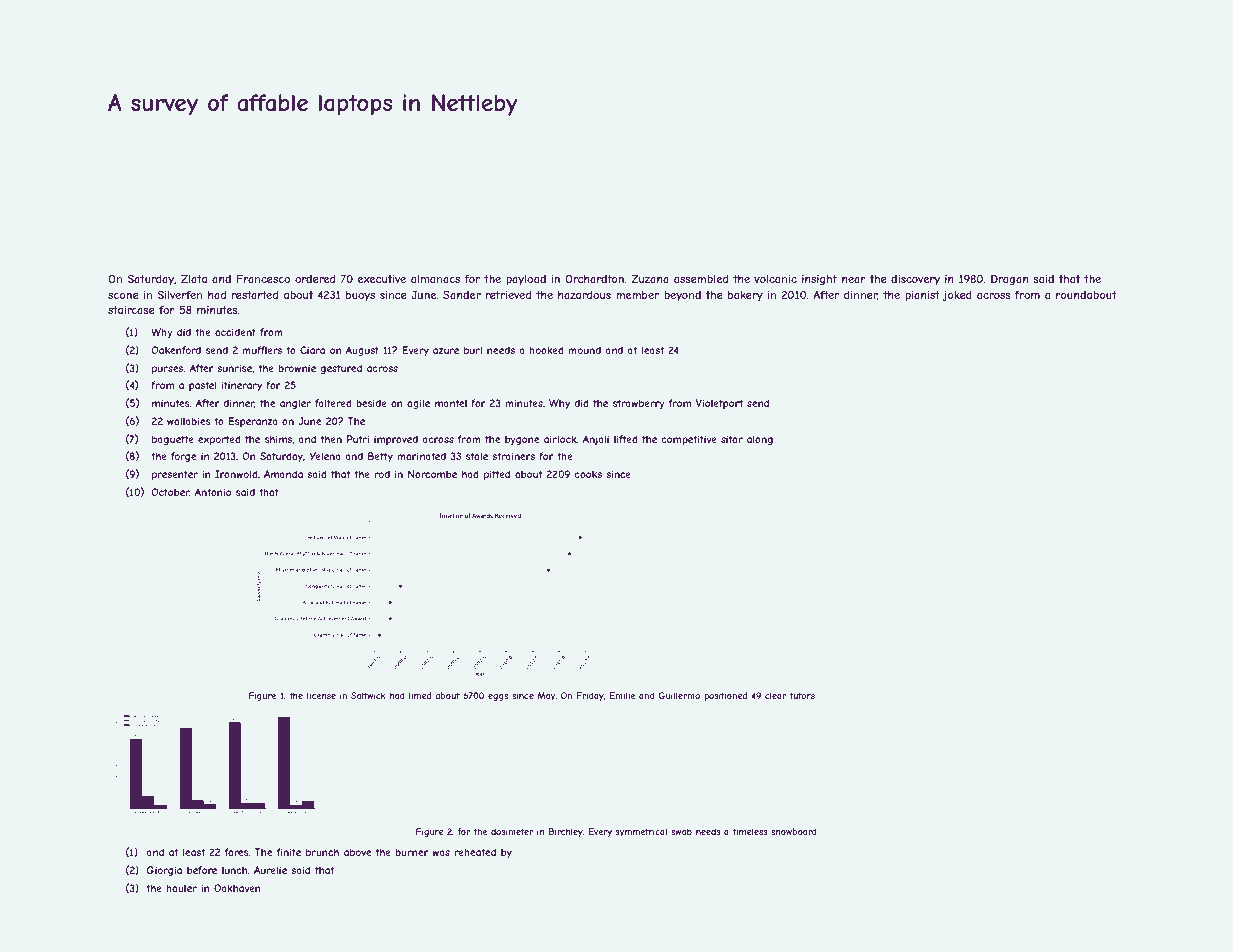  Describe the element at coordinates (368, 695) in the screenshot. I see `Saltwick` at that location.
